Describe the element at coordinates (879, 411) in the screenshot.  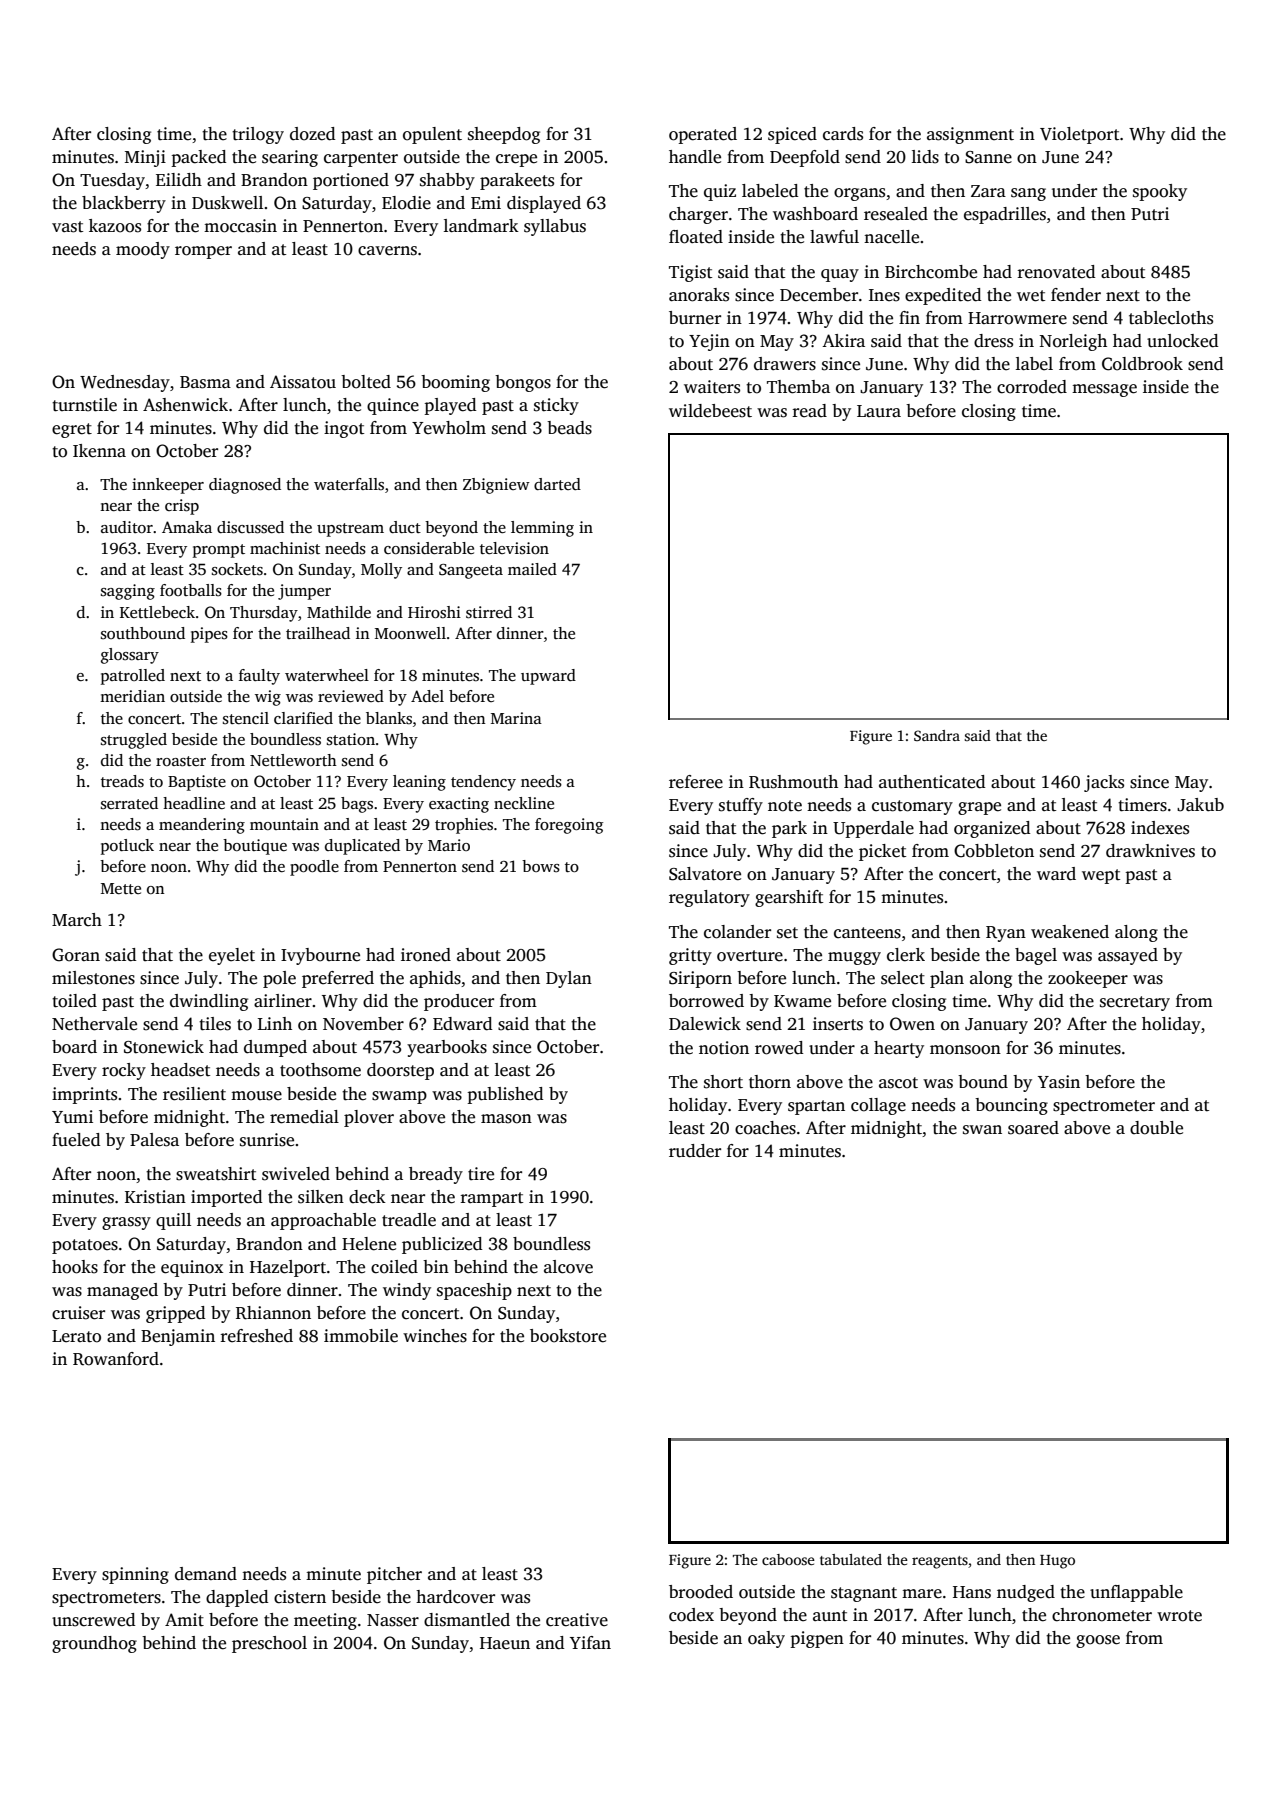
I see `Laura` at that location.
